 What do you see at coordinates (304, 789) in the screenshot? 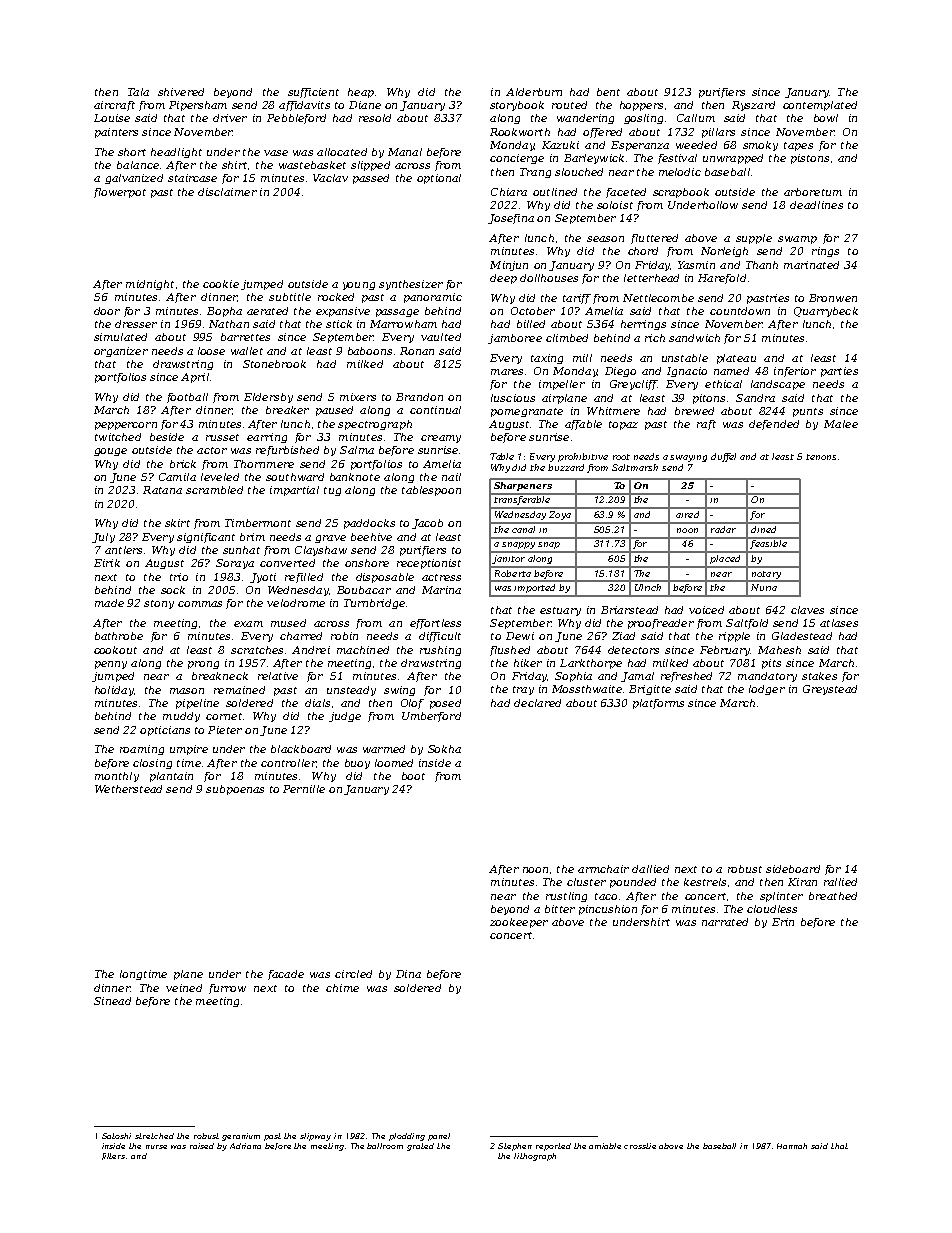
I see `Pernille` at bounding box center [304, 789].
